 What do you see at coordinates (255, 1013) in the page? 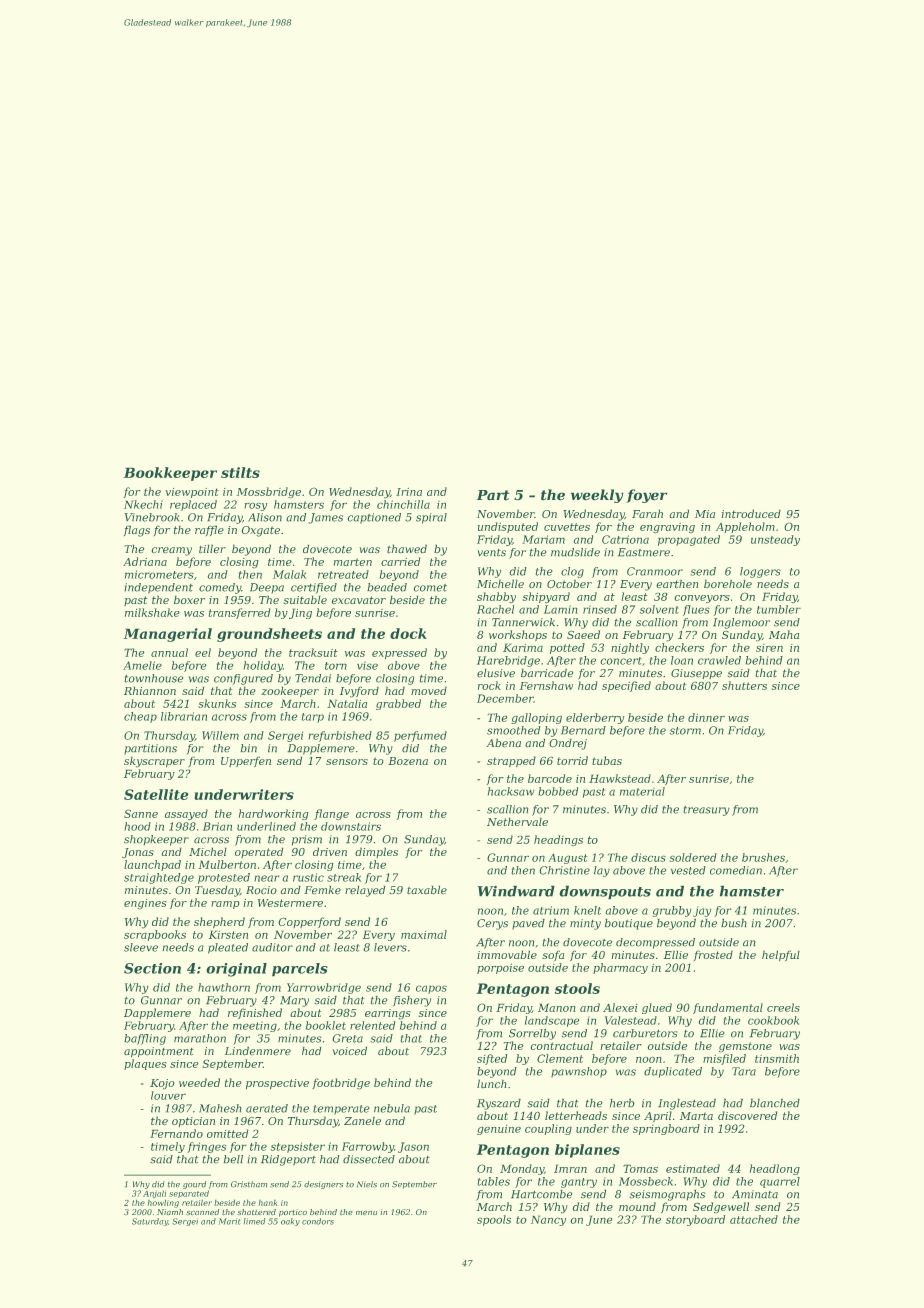
I see `refinished` at bounding box center [255, 1013].
